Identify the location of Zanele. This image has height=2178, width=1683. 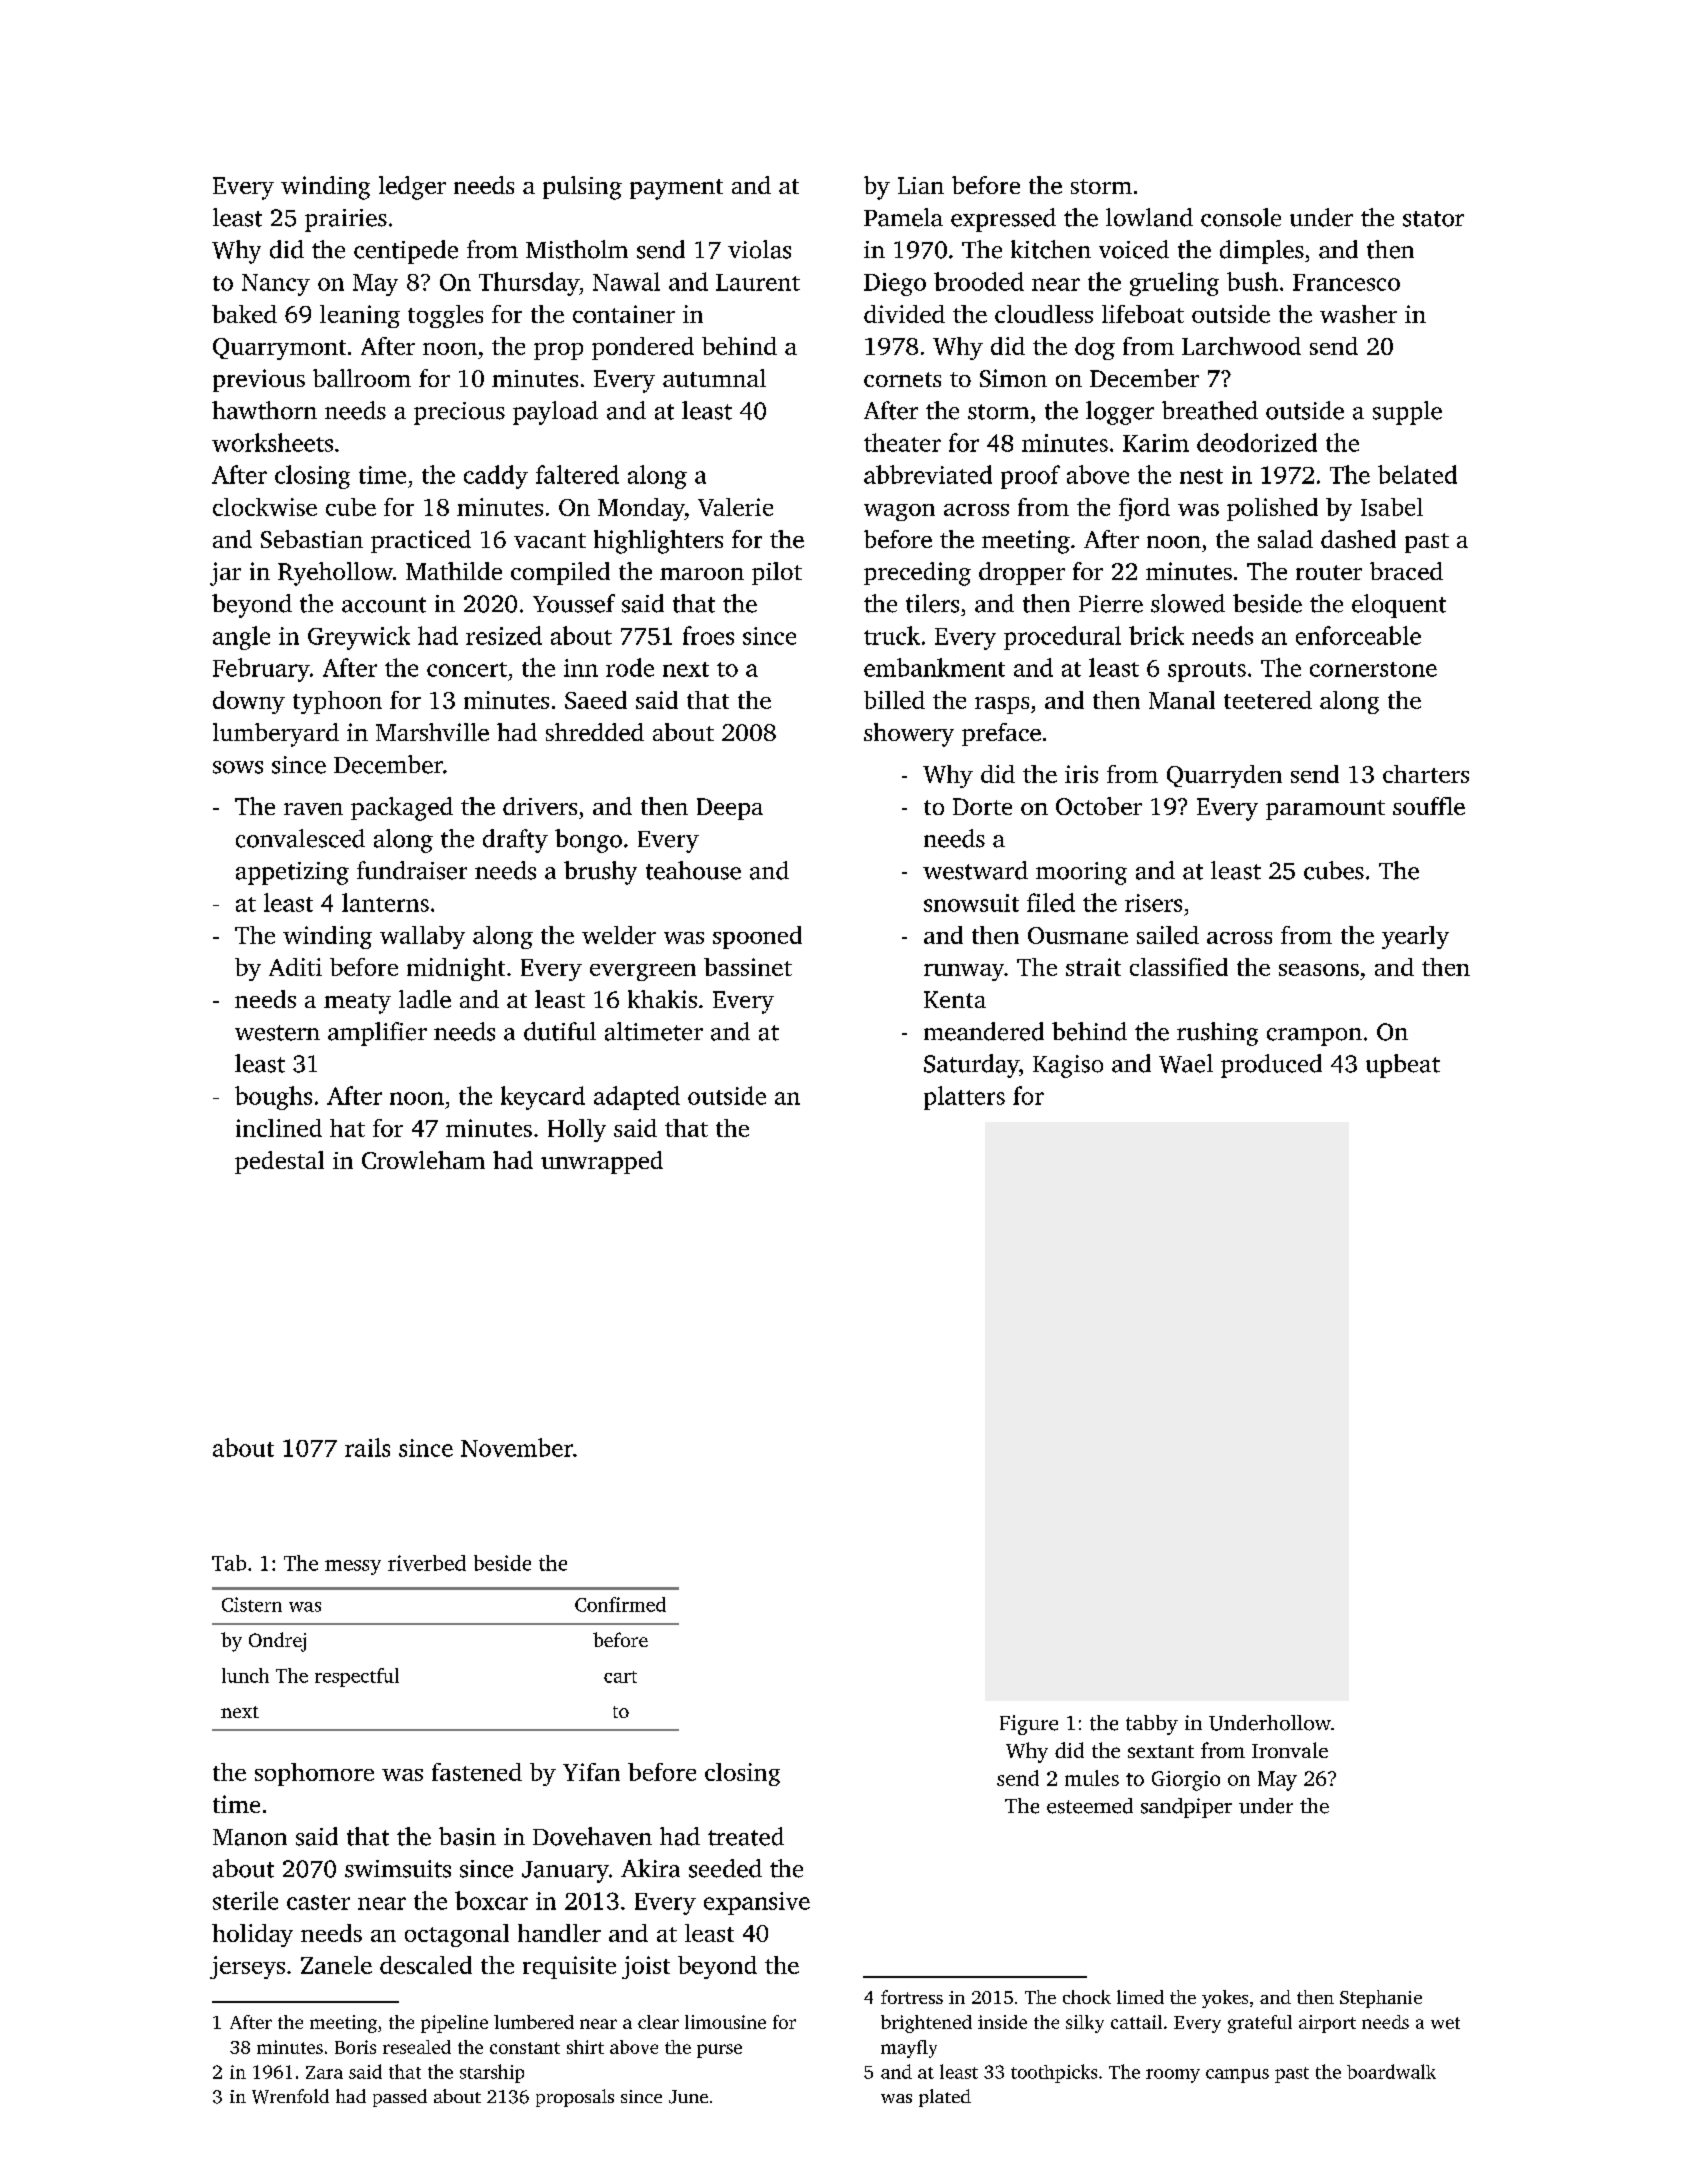
(336, 1965).
